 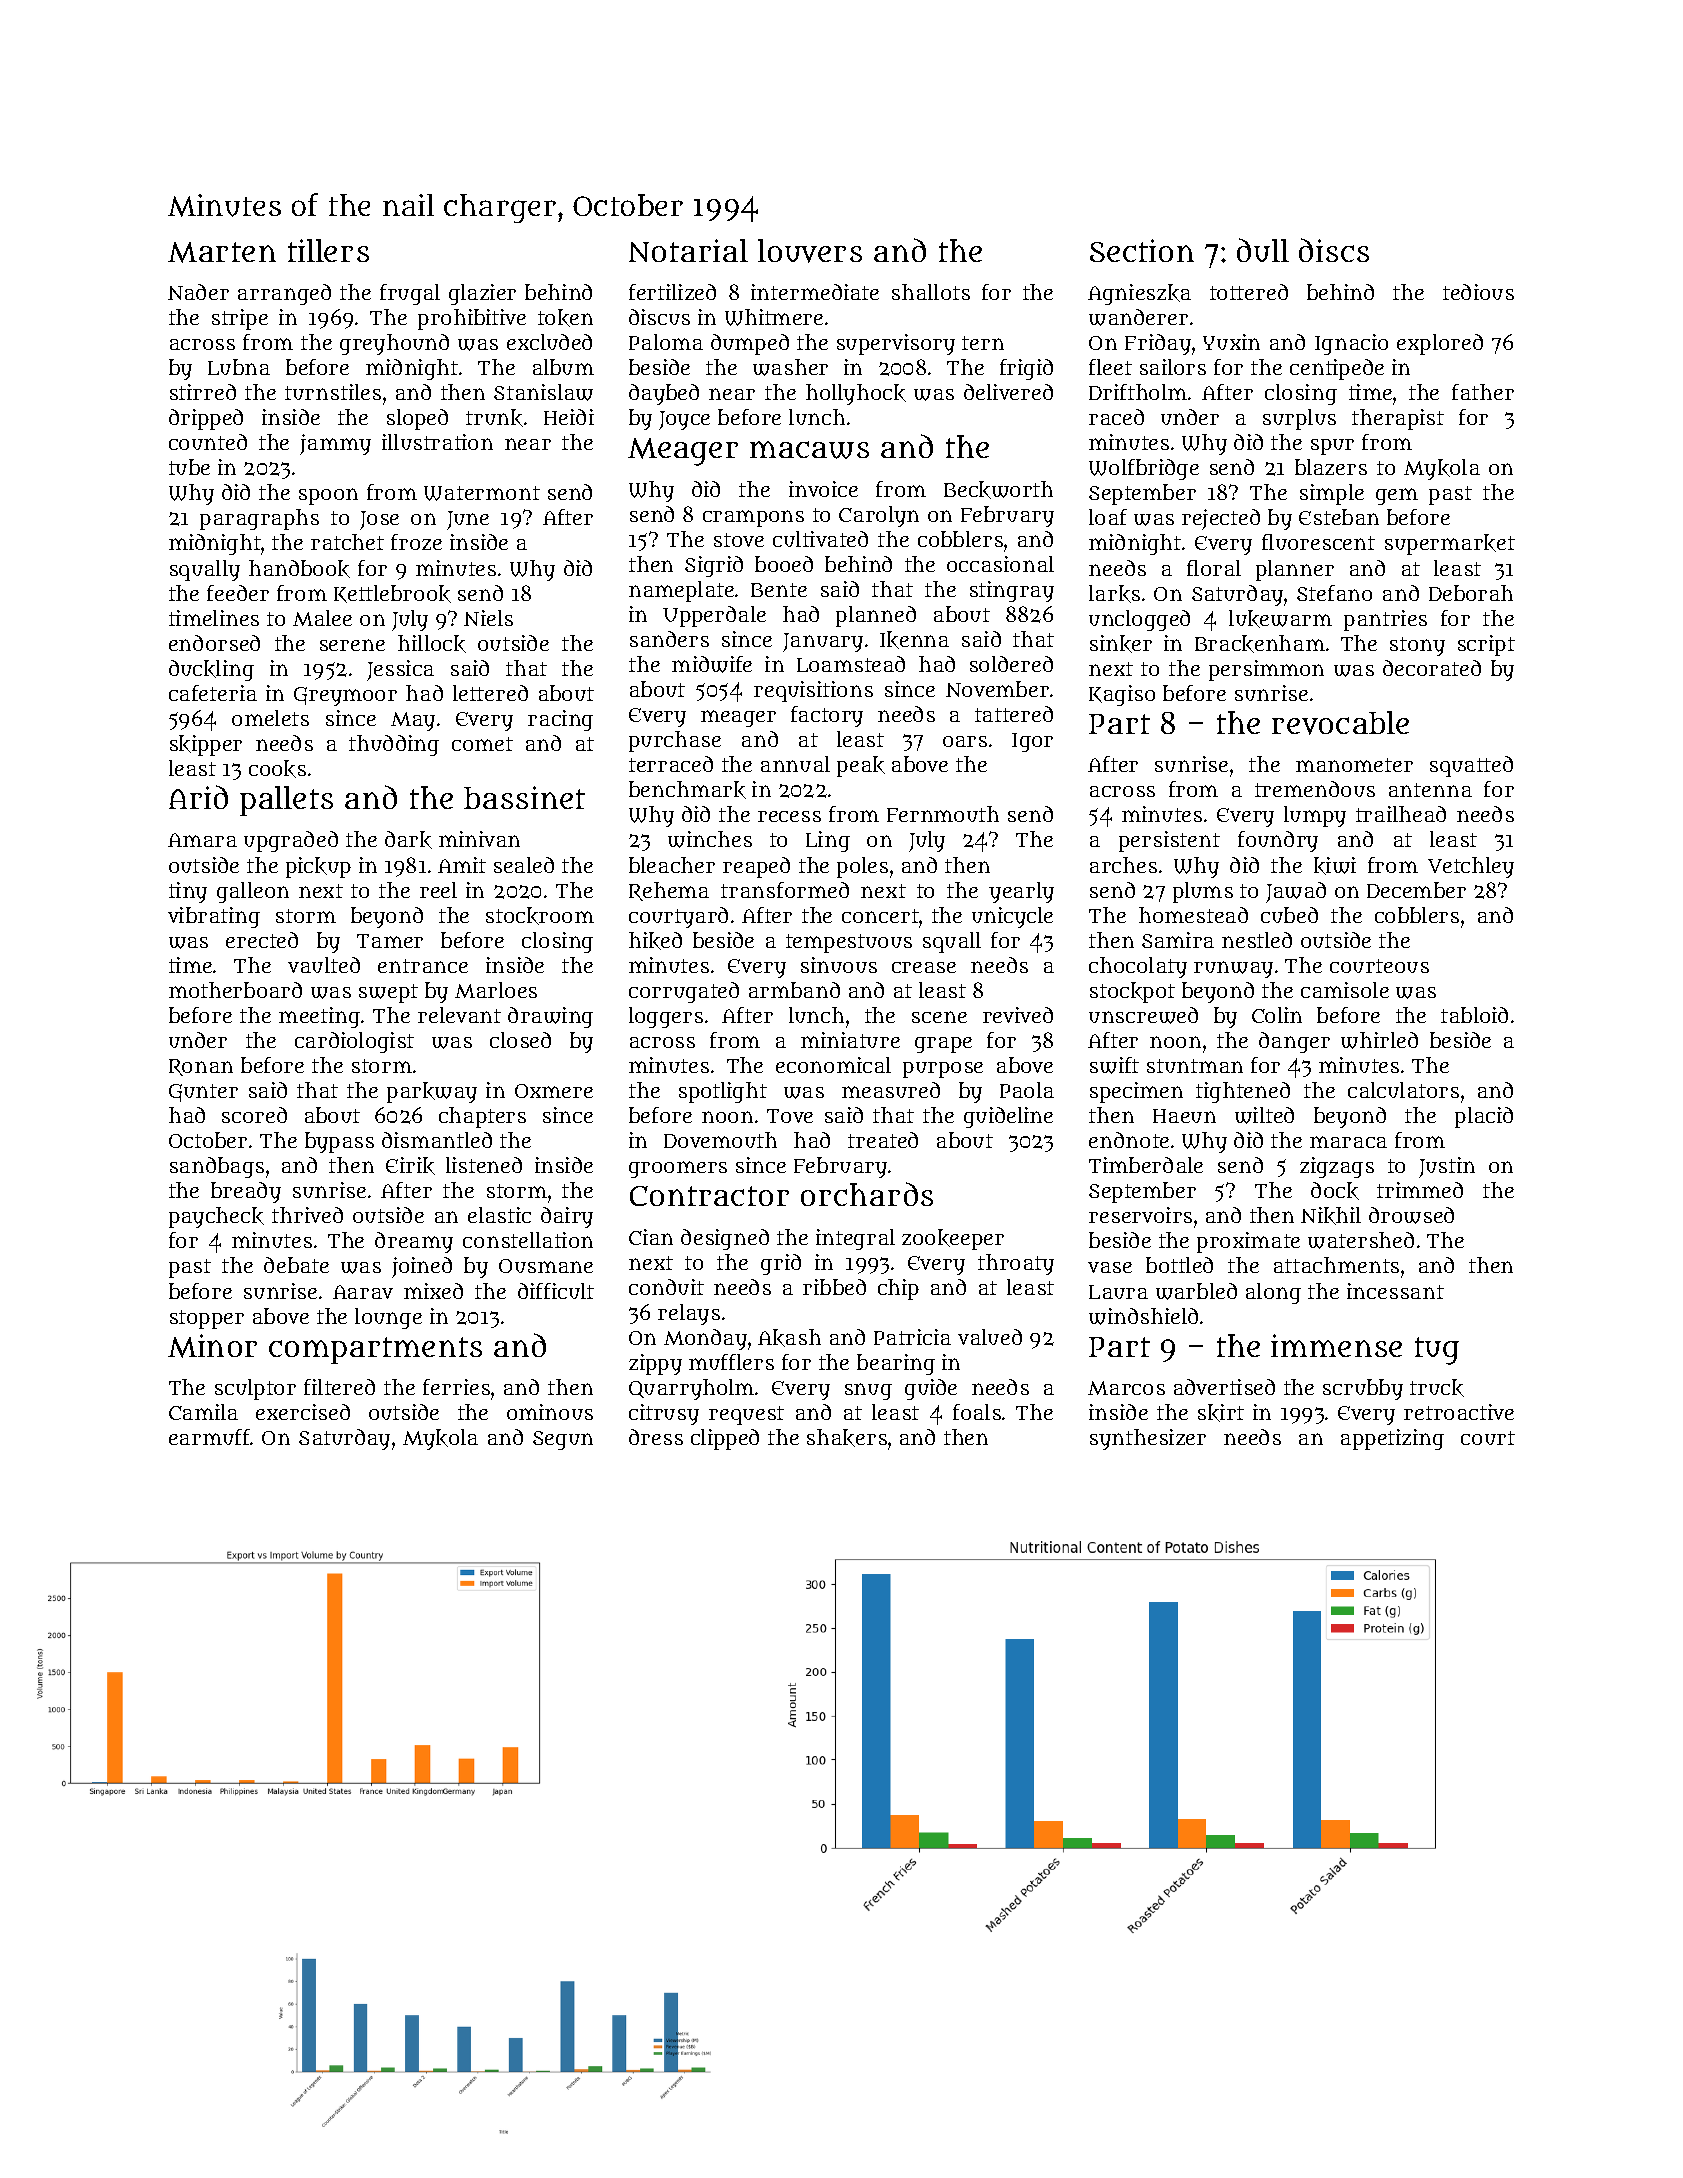 What do you see at coordinates (1012, 917) in the document?
I see `unicycle` at bounding box center [1012, 917].
